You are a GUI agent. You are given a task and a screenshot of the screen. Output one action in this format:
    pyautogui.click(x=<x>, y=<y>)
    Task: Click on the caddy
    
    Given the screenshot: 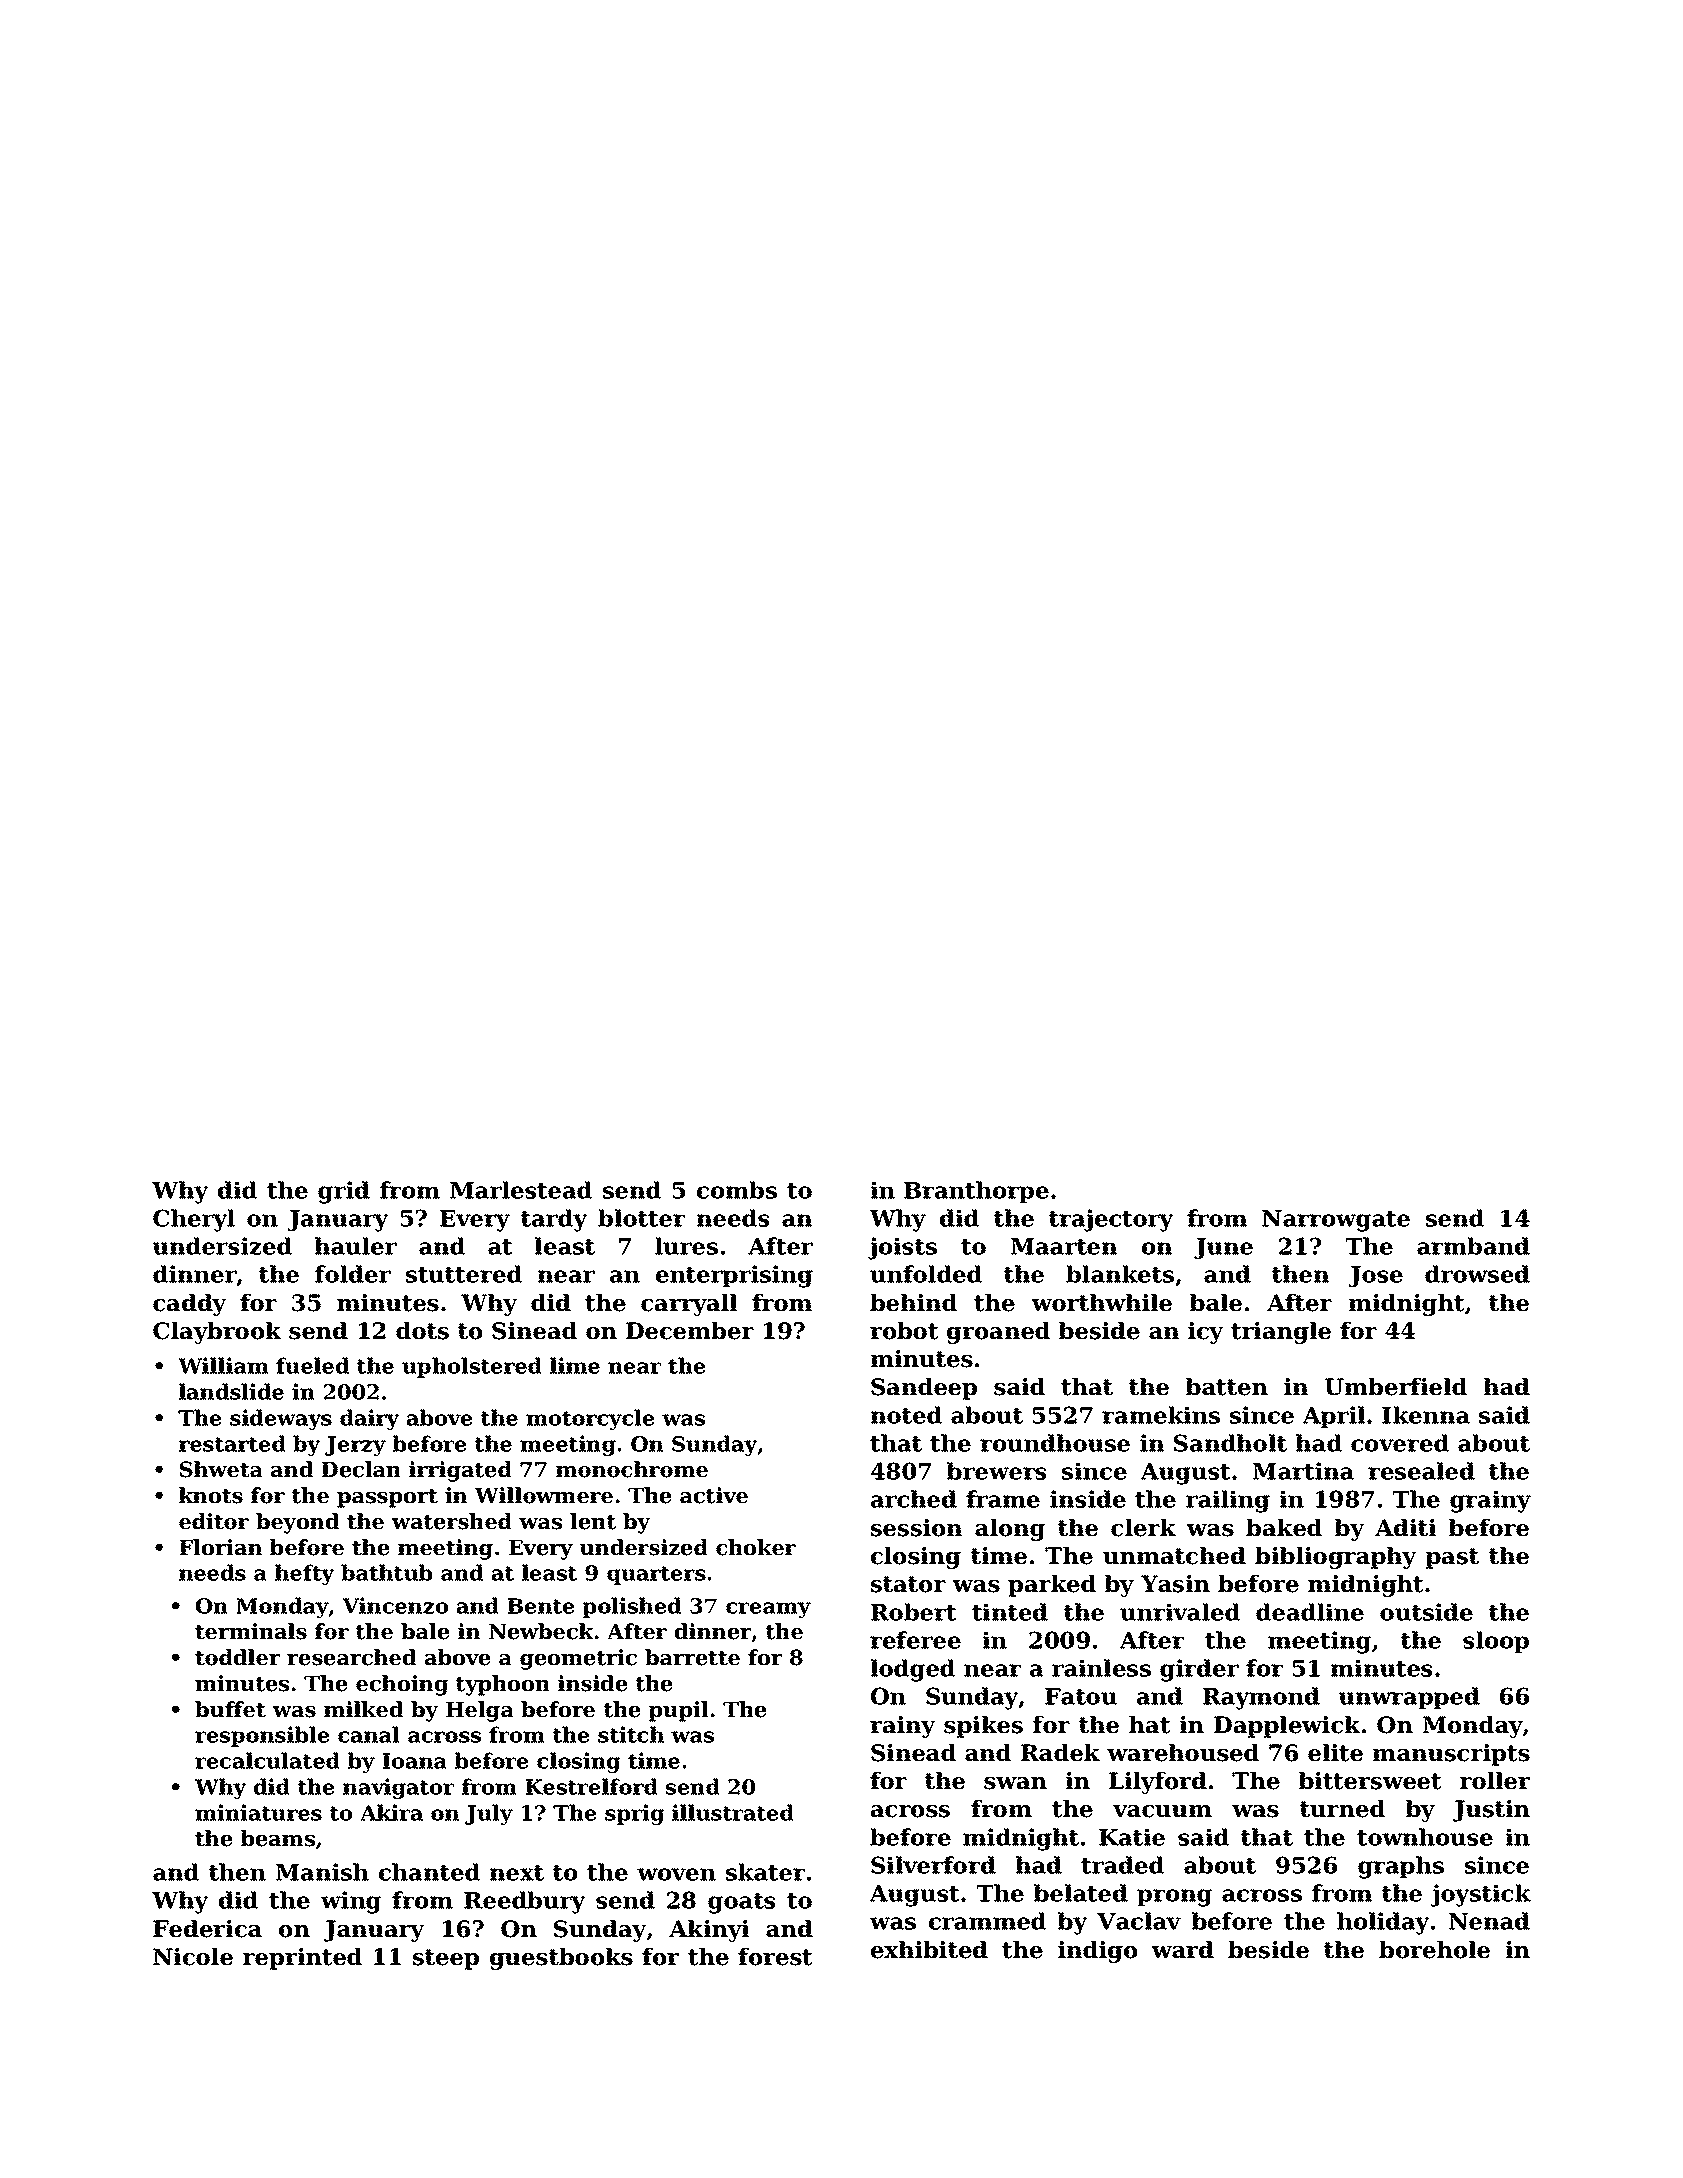 What is the action you would take?
    pyautogui.click(x=189, y=1305)
